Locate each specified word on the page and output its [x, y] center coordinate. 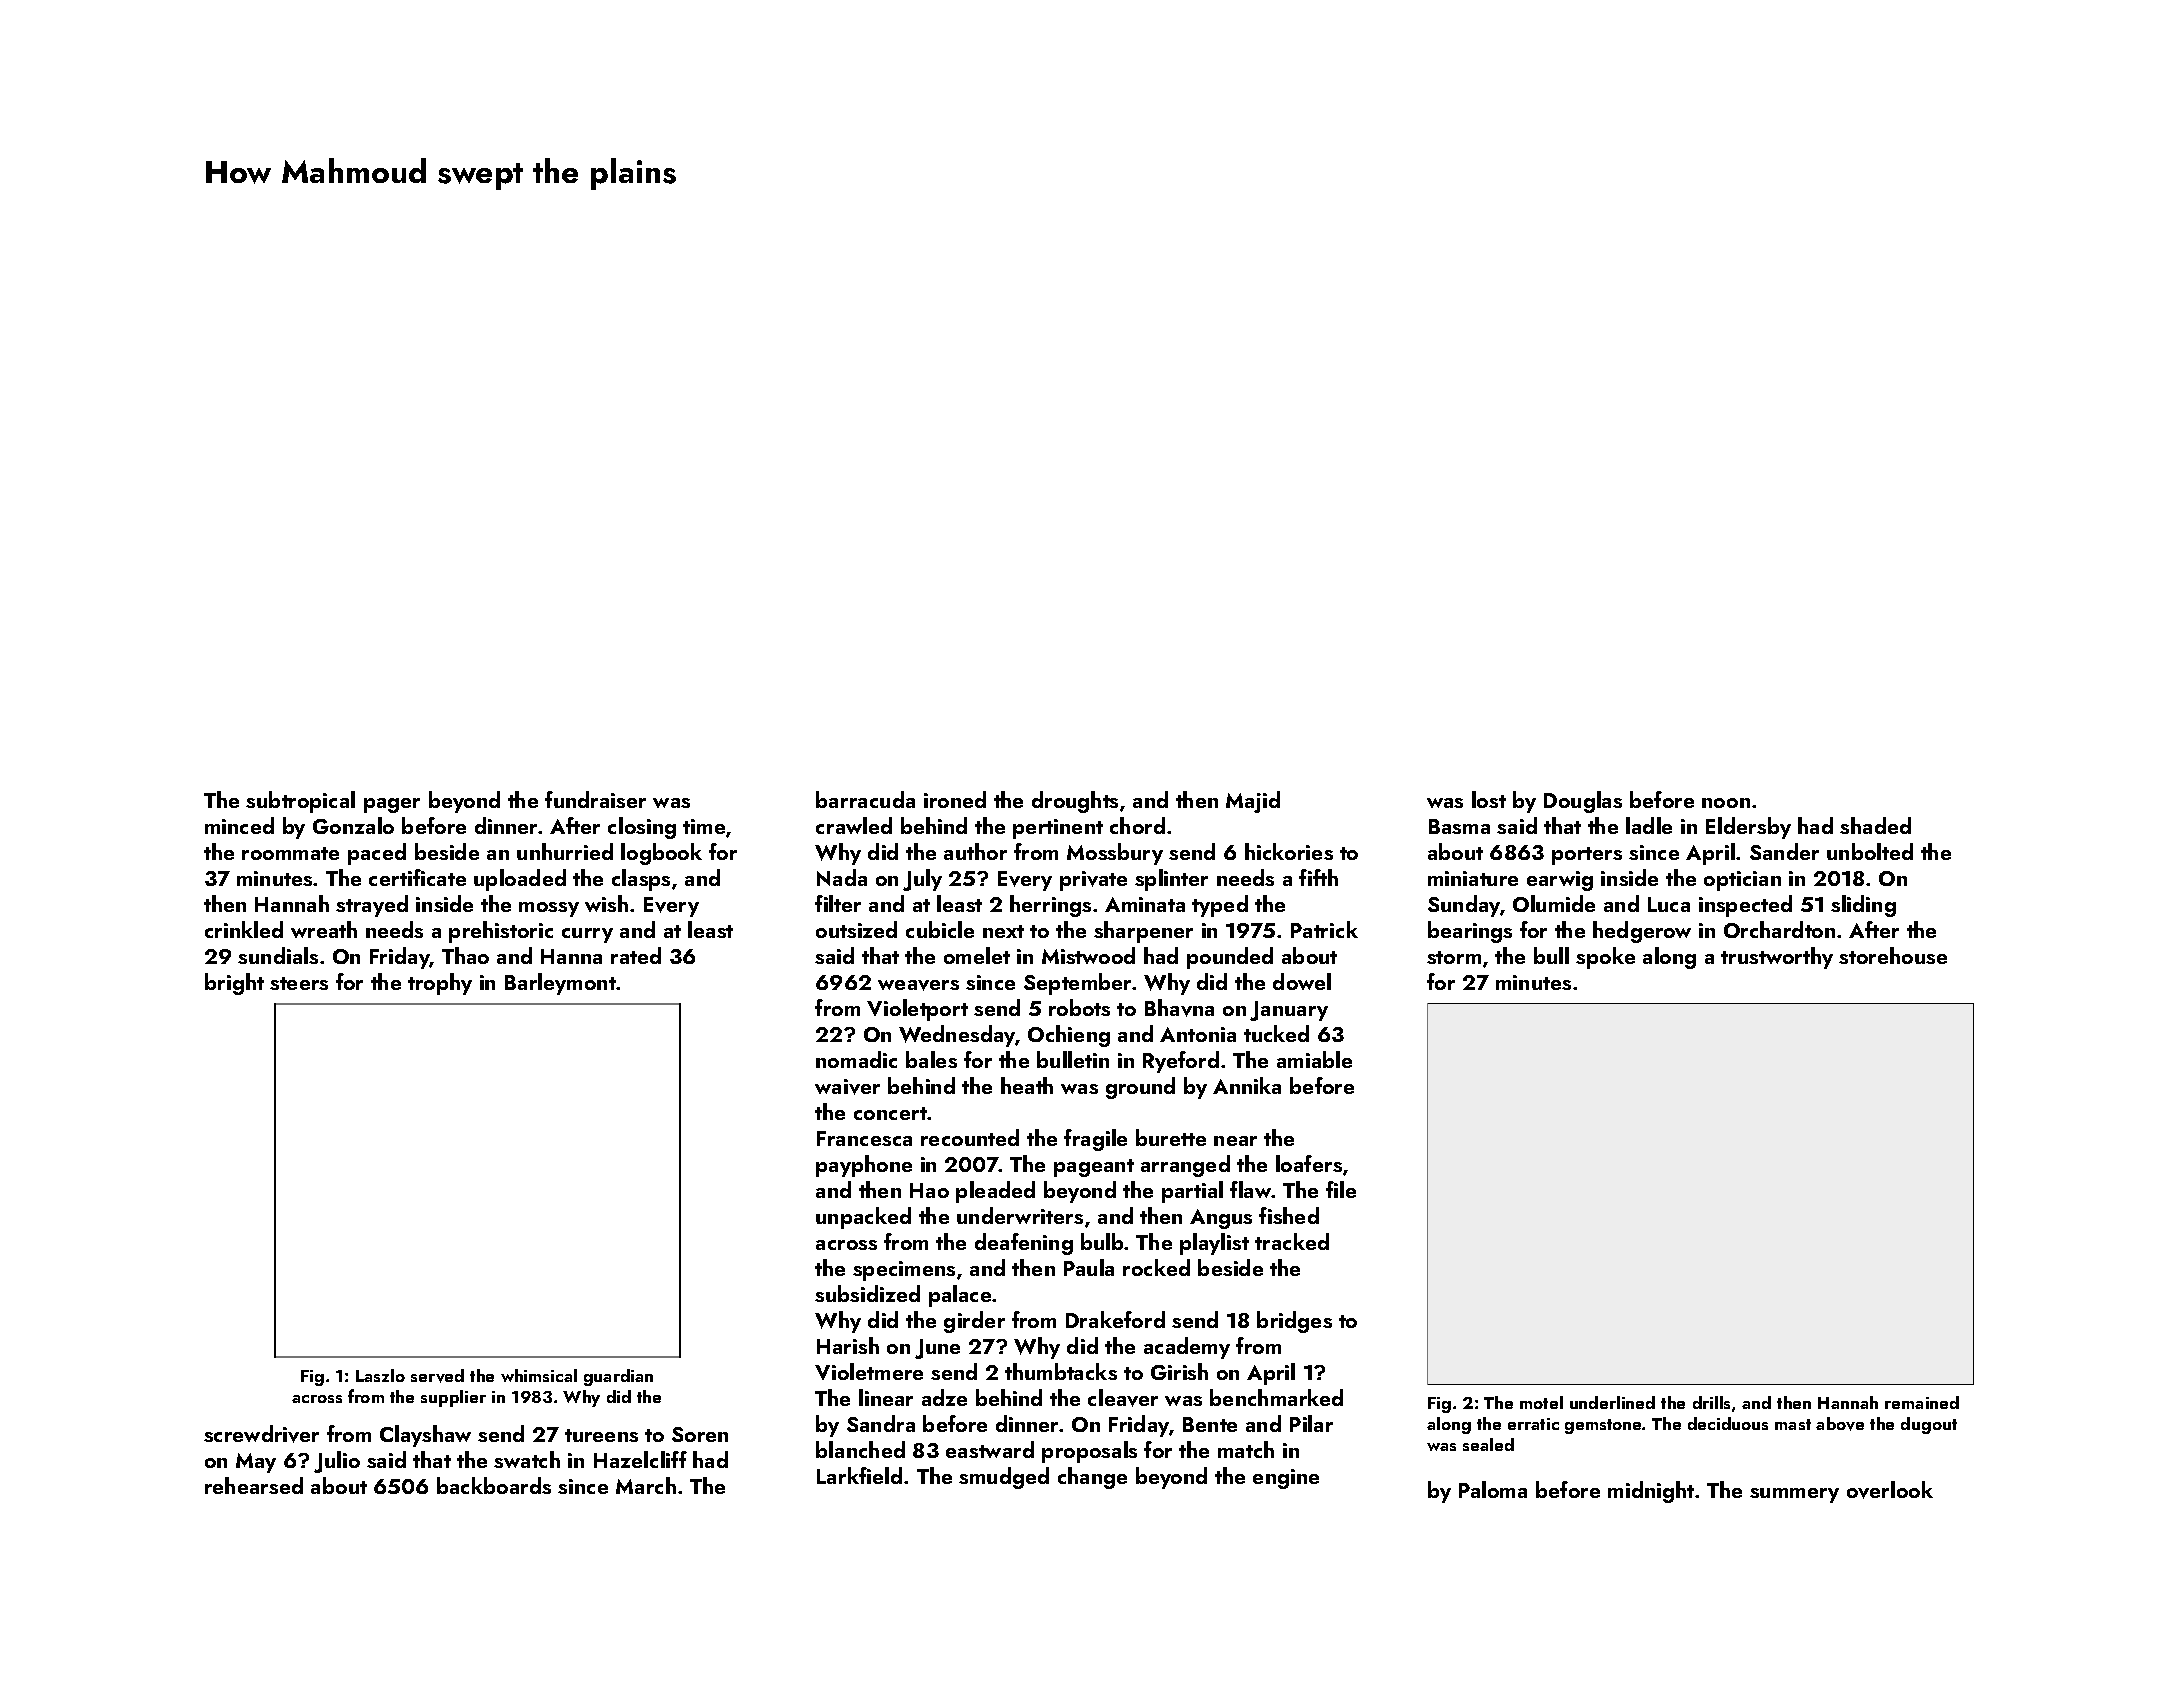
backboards [494, 1485]
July [922, 880]
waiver [847, 1087]
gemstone [1604, 1426]
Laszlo [380, 1375]
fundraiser [595, 799]
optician [1742, 881]
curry [587, 935]
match [1246, 1449]
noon [1726, 803]
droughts [1075, 802]
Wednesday [957, 1036]
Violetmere [869, 1371]
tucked [1276, 1033]
